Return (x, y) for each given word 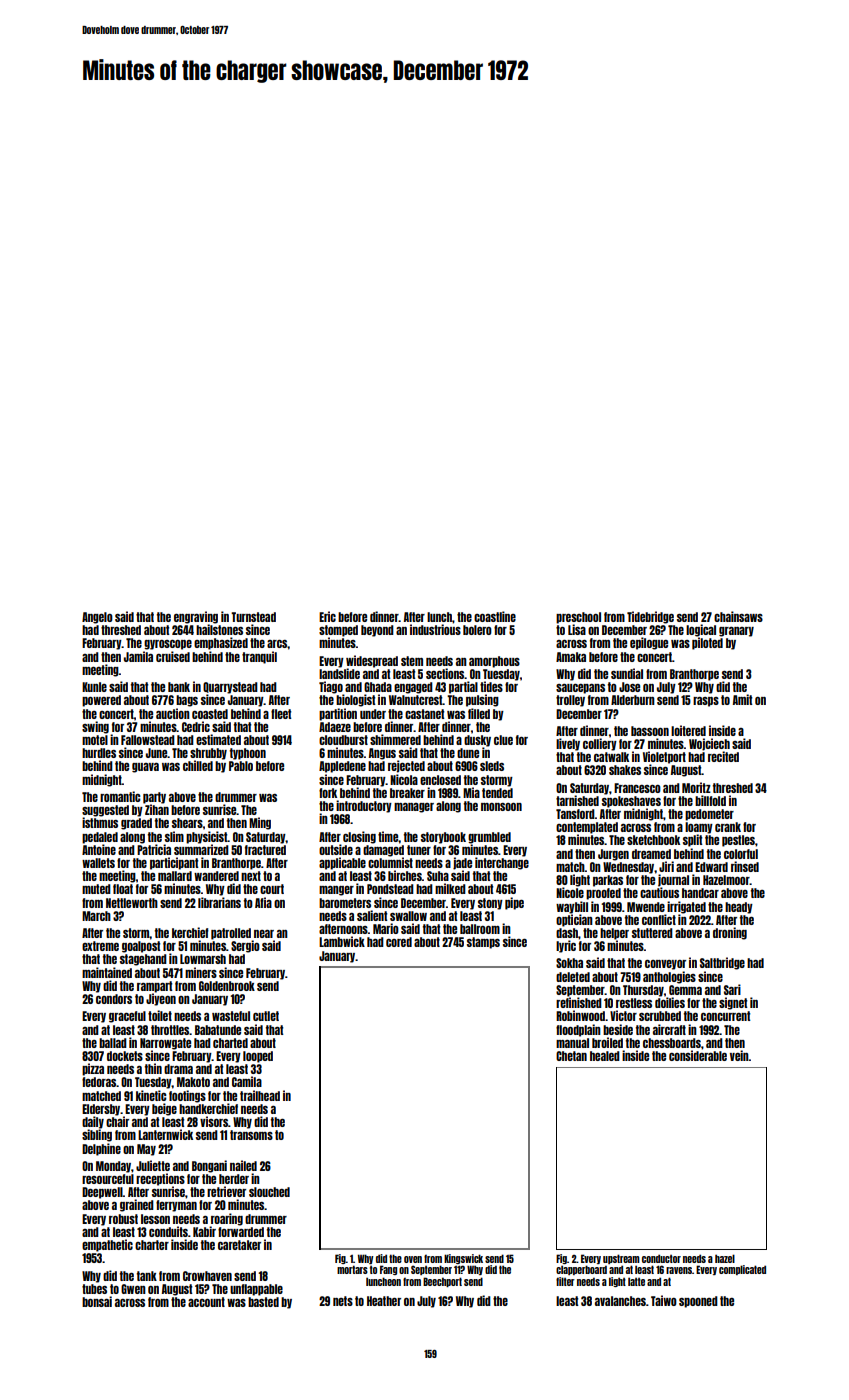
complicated (742, 1270)
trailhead (260, 1095)
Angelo (97, 618)
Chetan (571, 1056)
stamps (483, 943)
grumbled (489, 838)
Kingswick (463, 1259)
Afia (263, 902)
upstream (621, 1259)
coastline (495, 616)
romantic (120, 796)
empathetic (107, 1245)
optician (574, 920)
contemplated (587, 828)
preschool (578, 618)
